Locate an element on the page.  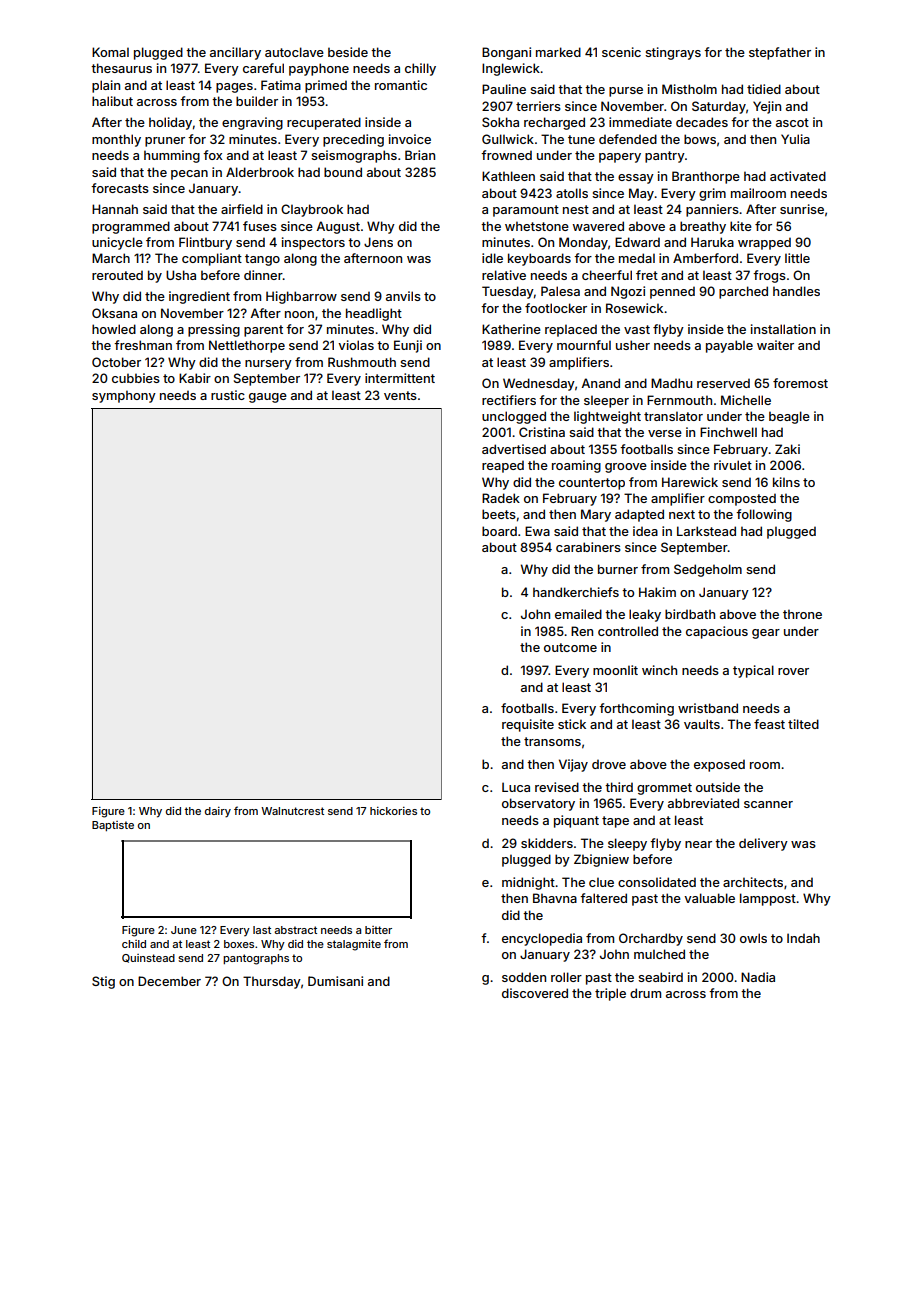
dairy is located at coordinates (218, 812).
